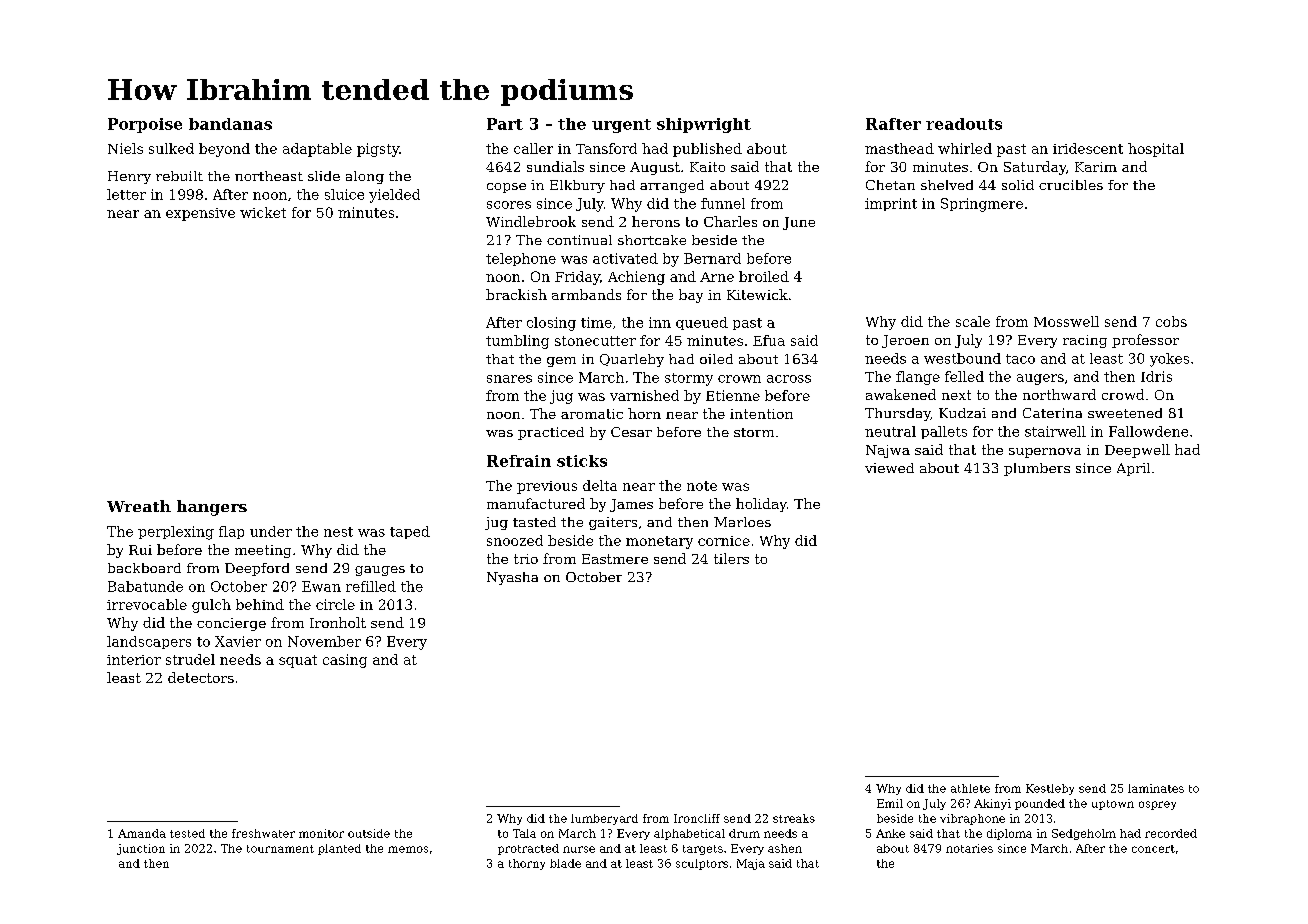 Image resolution: width=1308 pixels, height=924 pixels. What do you see at coordinates (187, 833) in the screenshot?
I see `tested` at bounding box center [187, 833].
